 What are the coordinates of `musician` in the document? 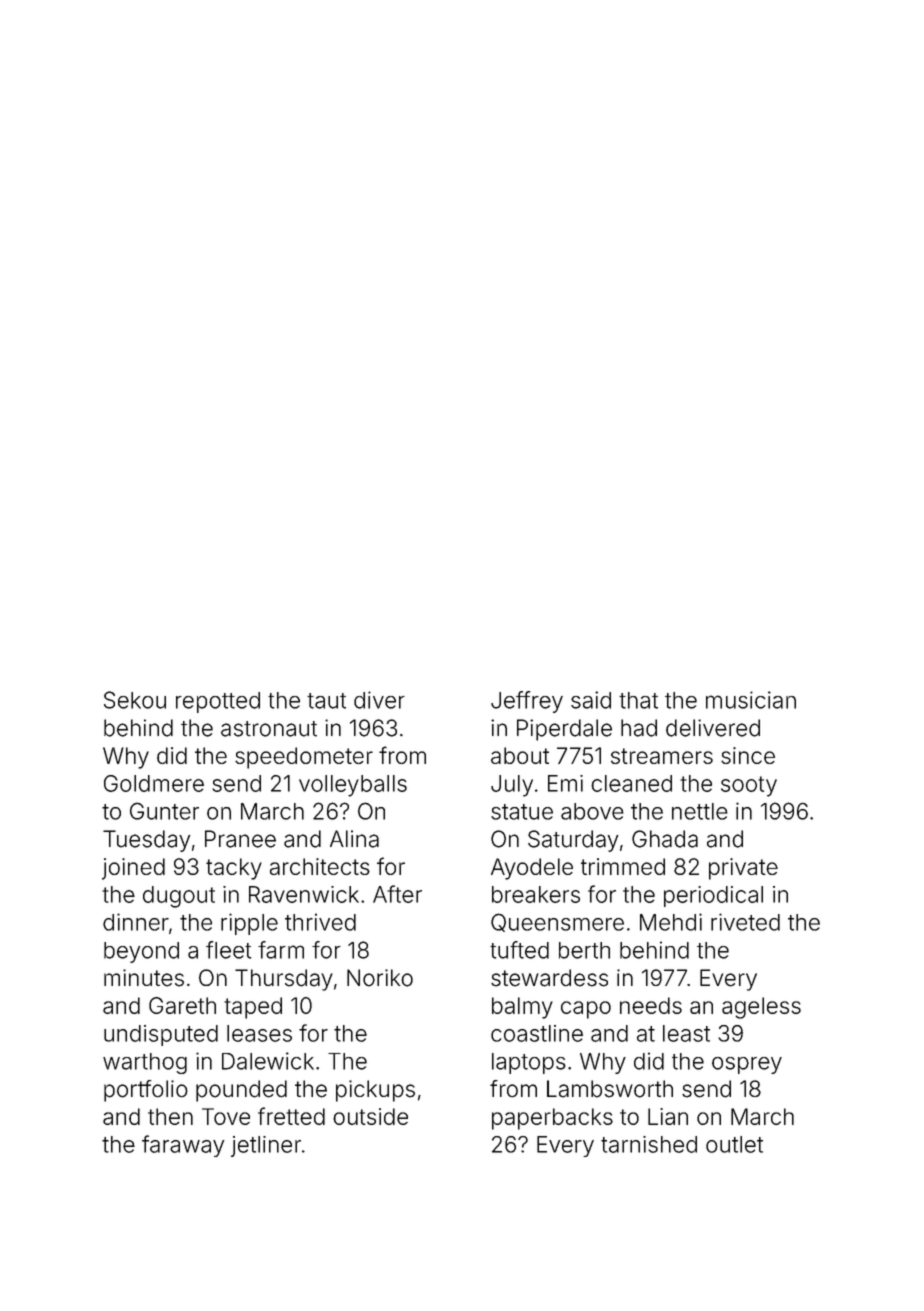 It's located at (751, 700).
